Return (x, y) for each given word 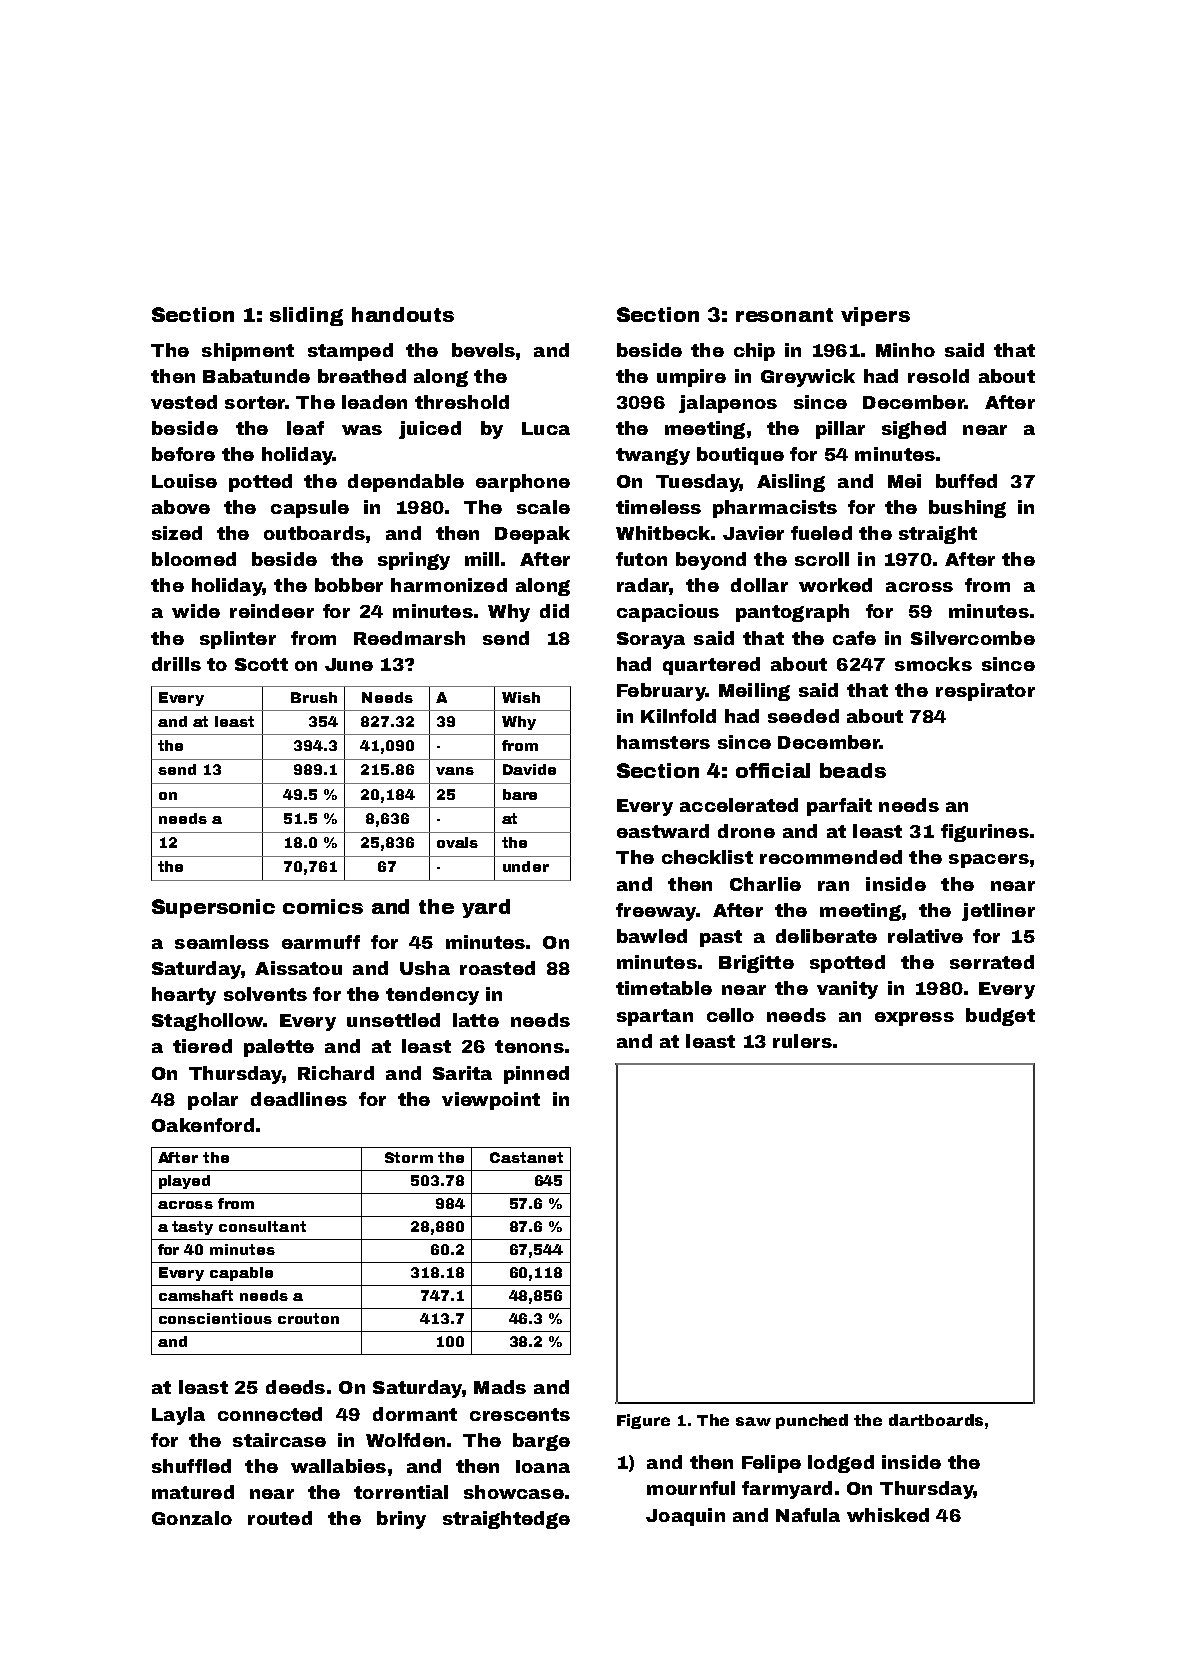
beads (853, 770)
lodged (841, 1464)
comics (323, 906)
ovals (457, 842)
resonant (784, 315)
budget (1000, 1017)
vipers (875, 316)
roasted (497, 968)
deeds (295, 1387)
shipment (248, 352)
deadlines (299, 1099)
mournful (691, 1488)
